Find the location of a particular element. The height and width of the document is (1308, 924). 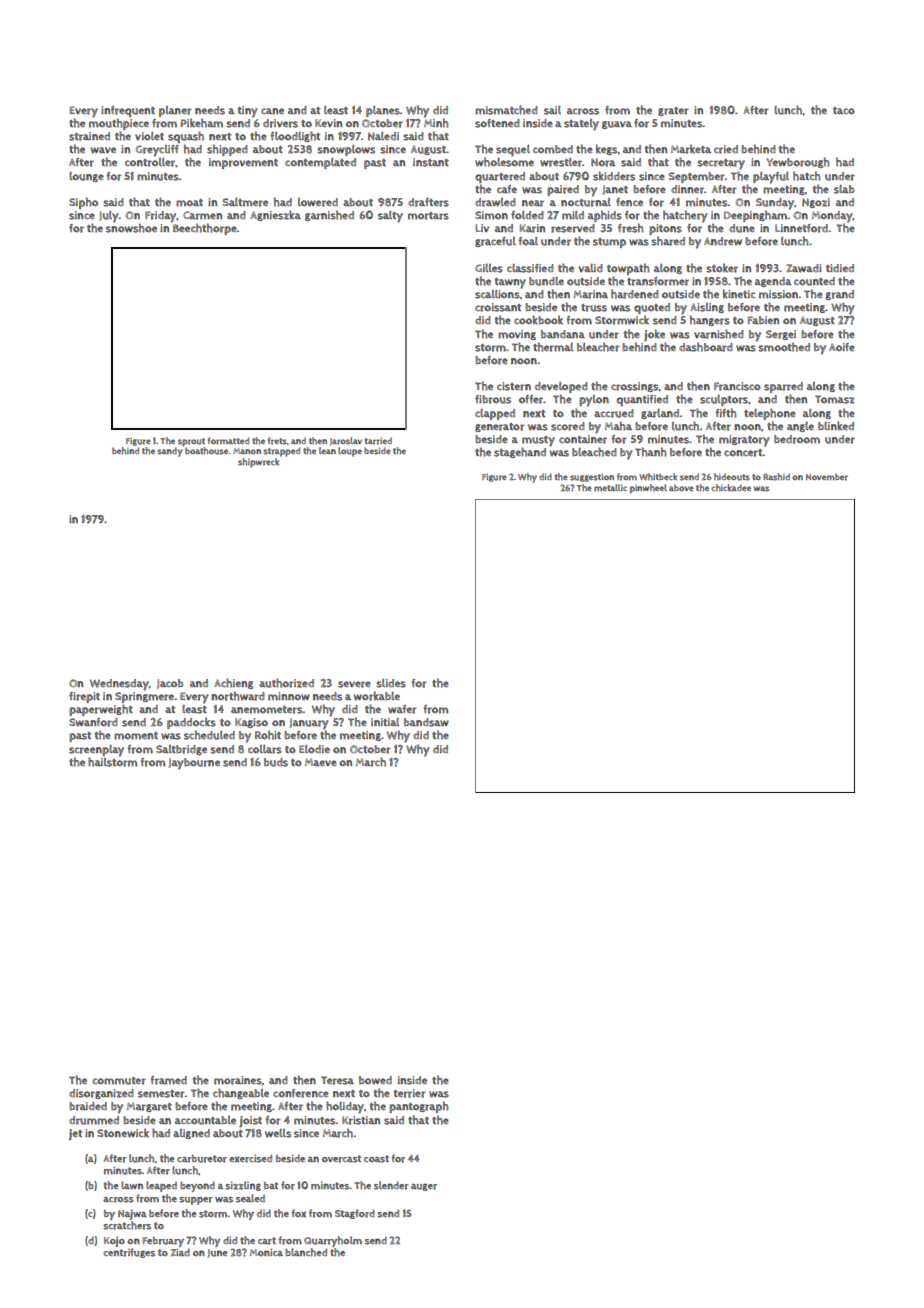

chickadee is located at coordinates (731, 488).
